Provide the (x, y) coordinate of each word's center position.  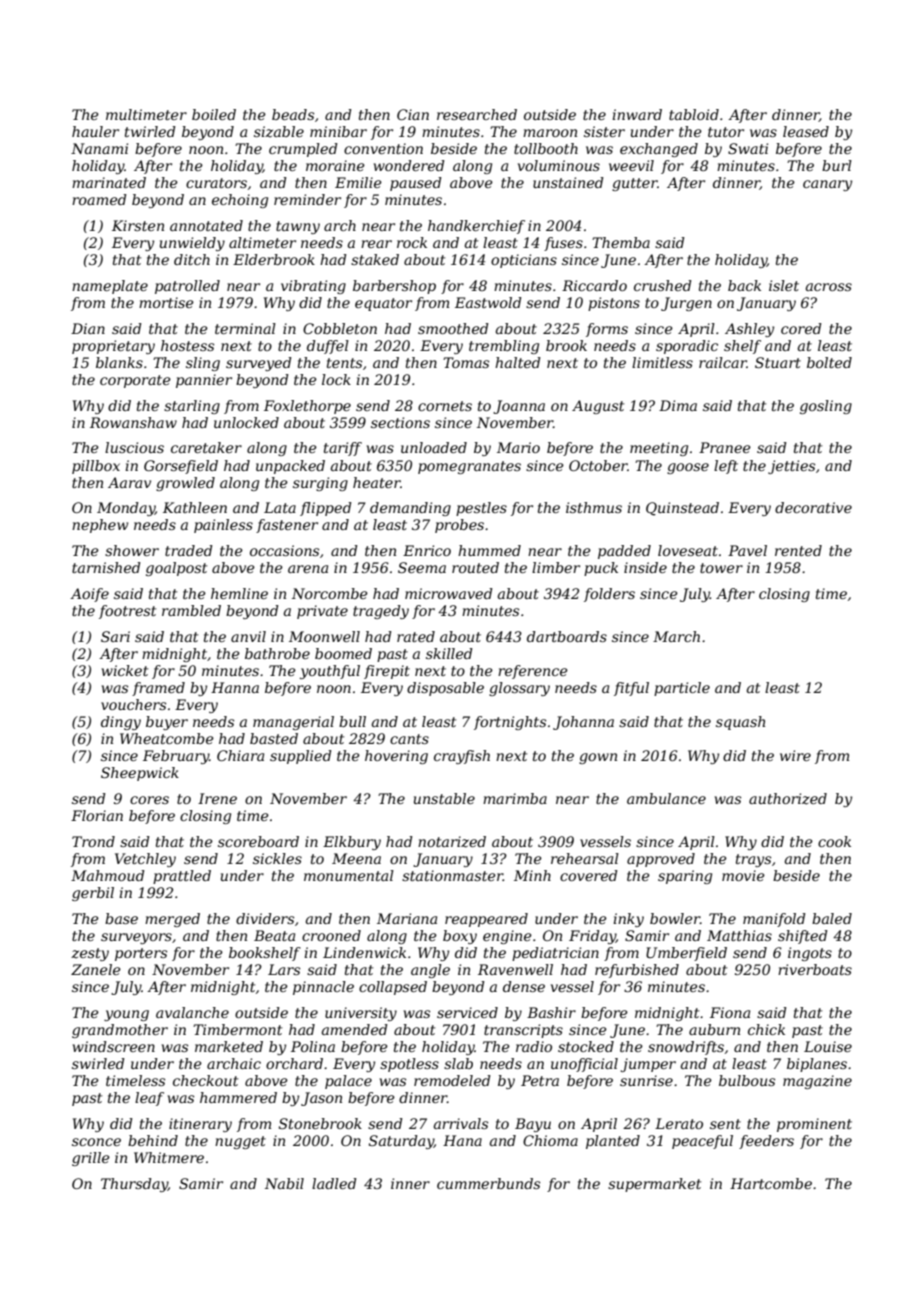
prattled (182, 877)
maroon (550, 133)
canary (827, 185)
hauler (95, 131)
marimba (515, 798)
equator (383, 304)
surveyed (259, 364)
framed (158, 689)
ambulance (666, 798)
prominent (814, 1125)
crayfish (462, 757)
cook (834, 841)
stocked (586, 1046)
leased (806, 131)
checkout (205, 1080)
